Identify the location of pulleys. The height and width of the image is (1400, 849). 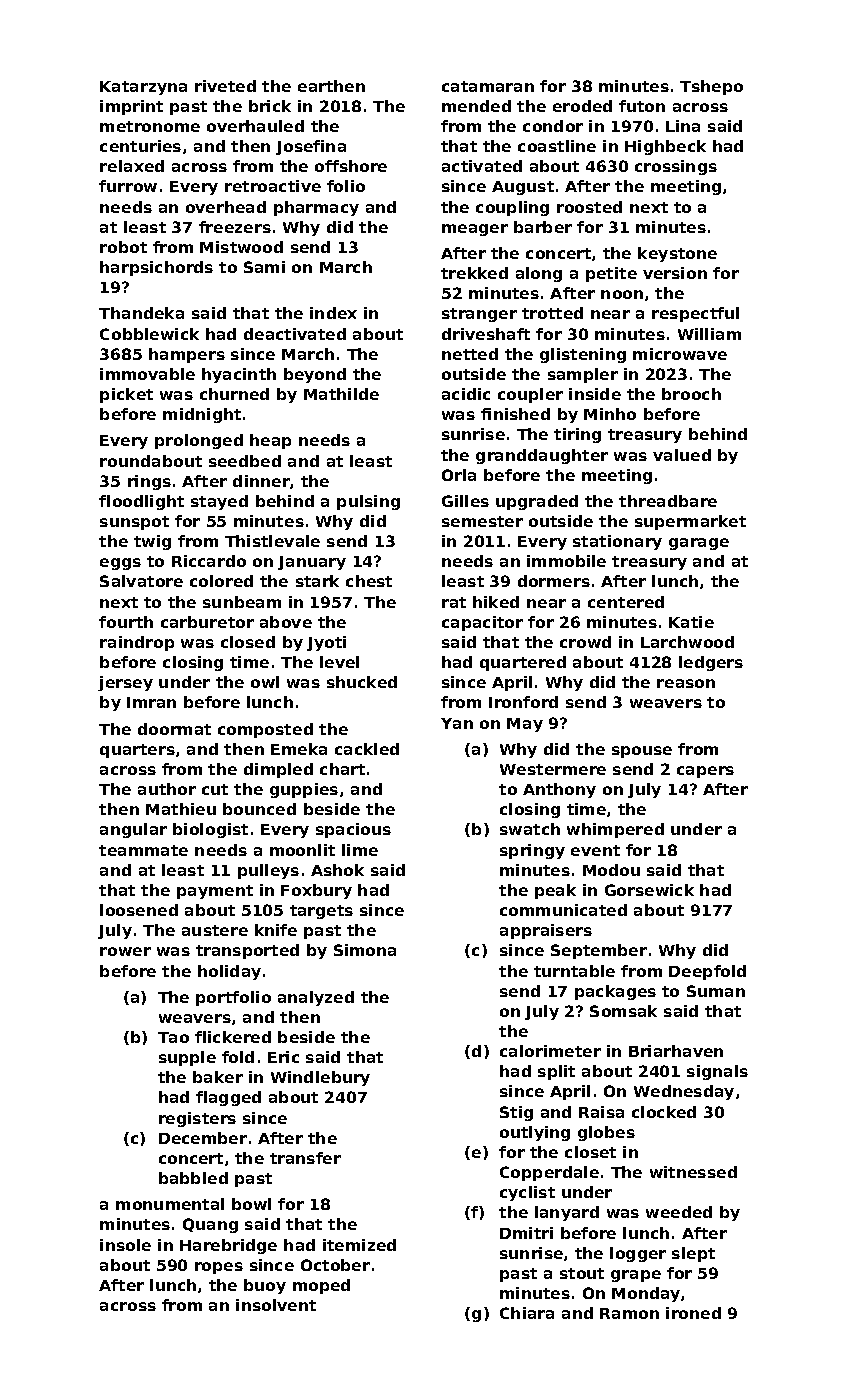
(268, 871).
